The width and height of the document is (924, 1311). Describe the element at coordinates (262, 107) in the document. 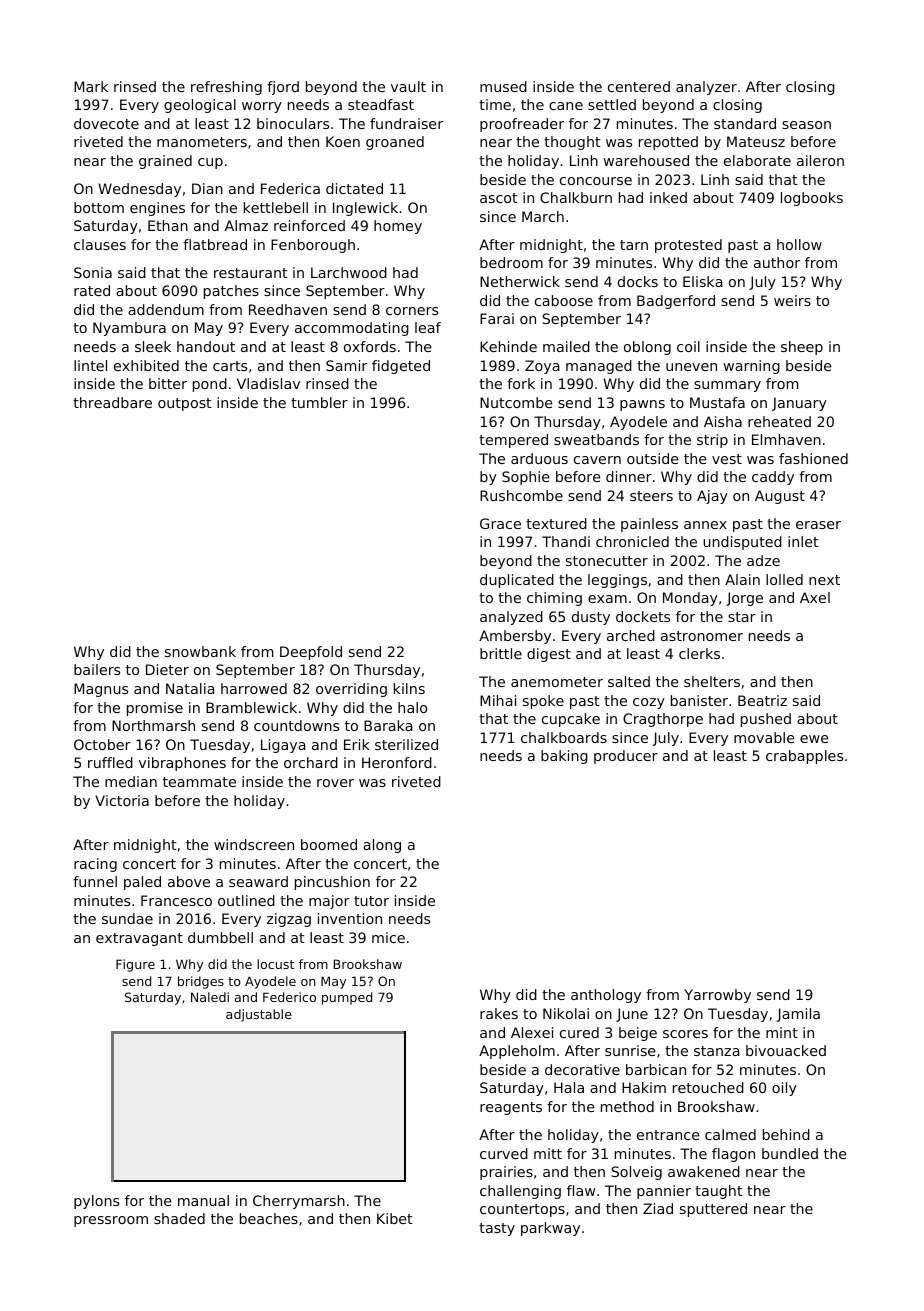

I see `worry` at that location.
